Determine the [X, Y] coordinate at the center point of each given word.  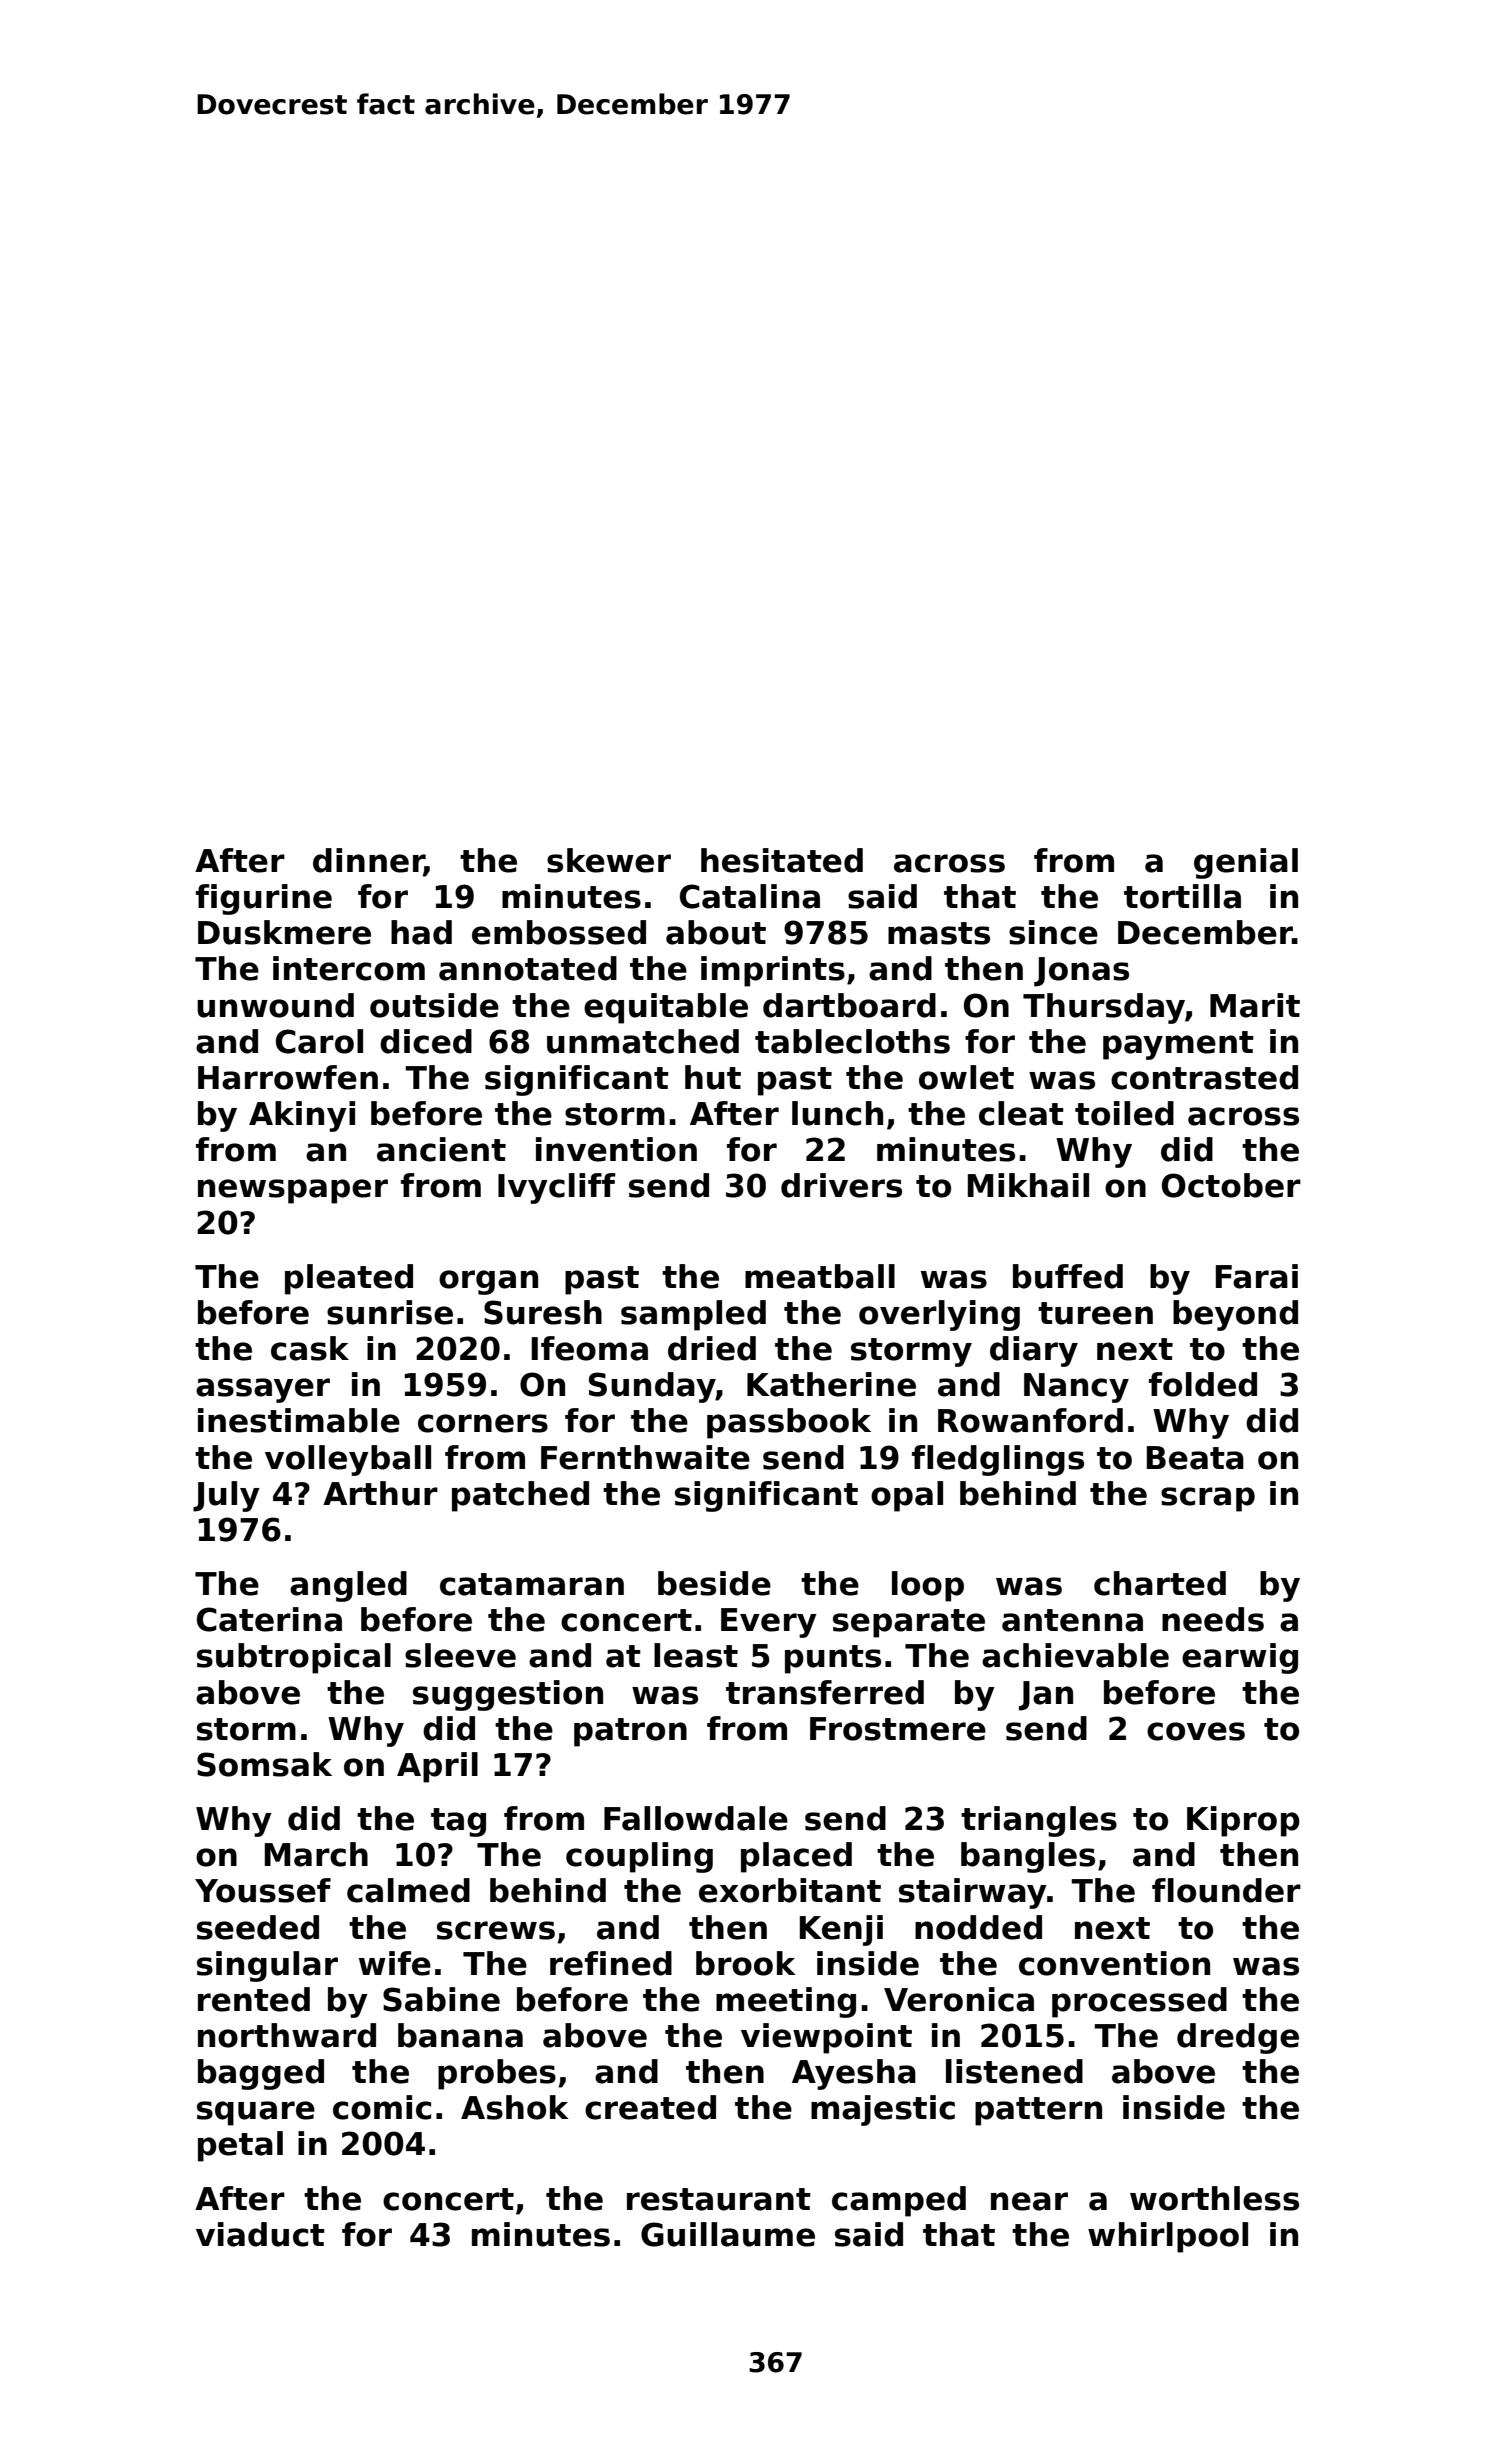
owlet [966, 1077]
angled [348, 1586]
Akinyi [302, 1116]
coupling [639, 1857]
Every [769, 1623]
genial [1246, 863]
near [1029, 2201]
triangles [1039, 1821]
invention [616, 1149]
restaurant [719, 2199]
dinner [368, 861]
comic [382, 2107]
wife [395, 1963]
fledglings [998, 1460]
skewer [609, 860]
